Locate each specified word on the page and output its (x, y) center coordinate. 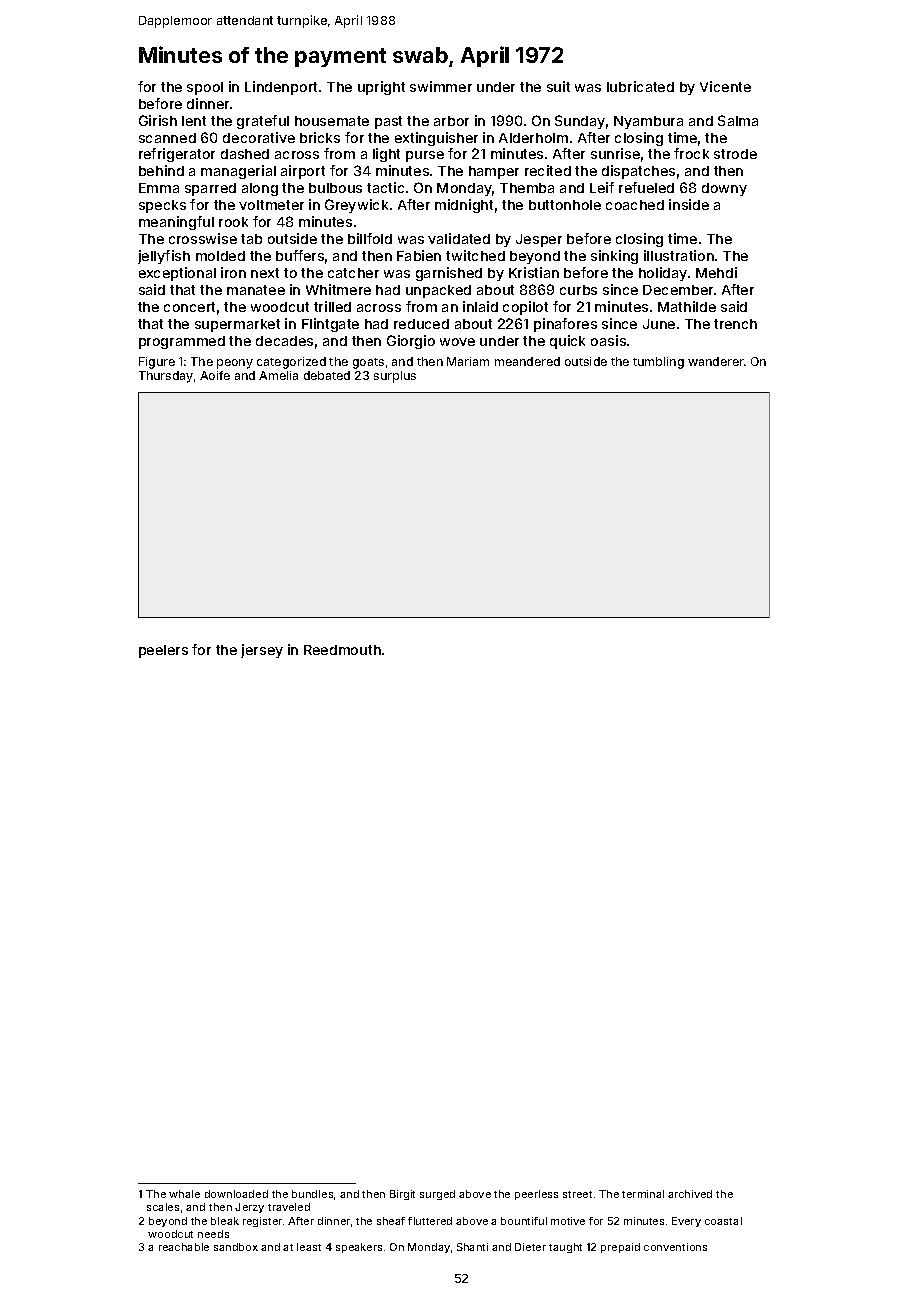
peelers (163, 651)
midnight (464, 206)
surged (437, 1195)
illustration (679, 255)
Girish (158, 120)
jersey (262, 651)
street (577, 1194)
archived (690, 1194)
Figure (157, 363)
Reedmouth (342, 650)
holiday (663, 274)
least (309, 1247)
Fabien (419, 255)
